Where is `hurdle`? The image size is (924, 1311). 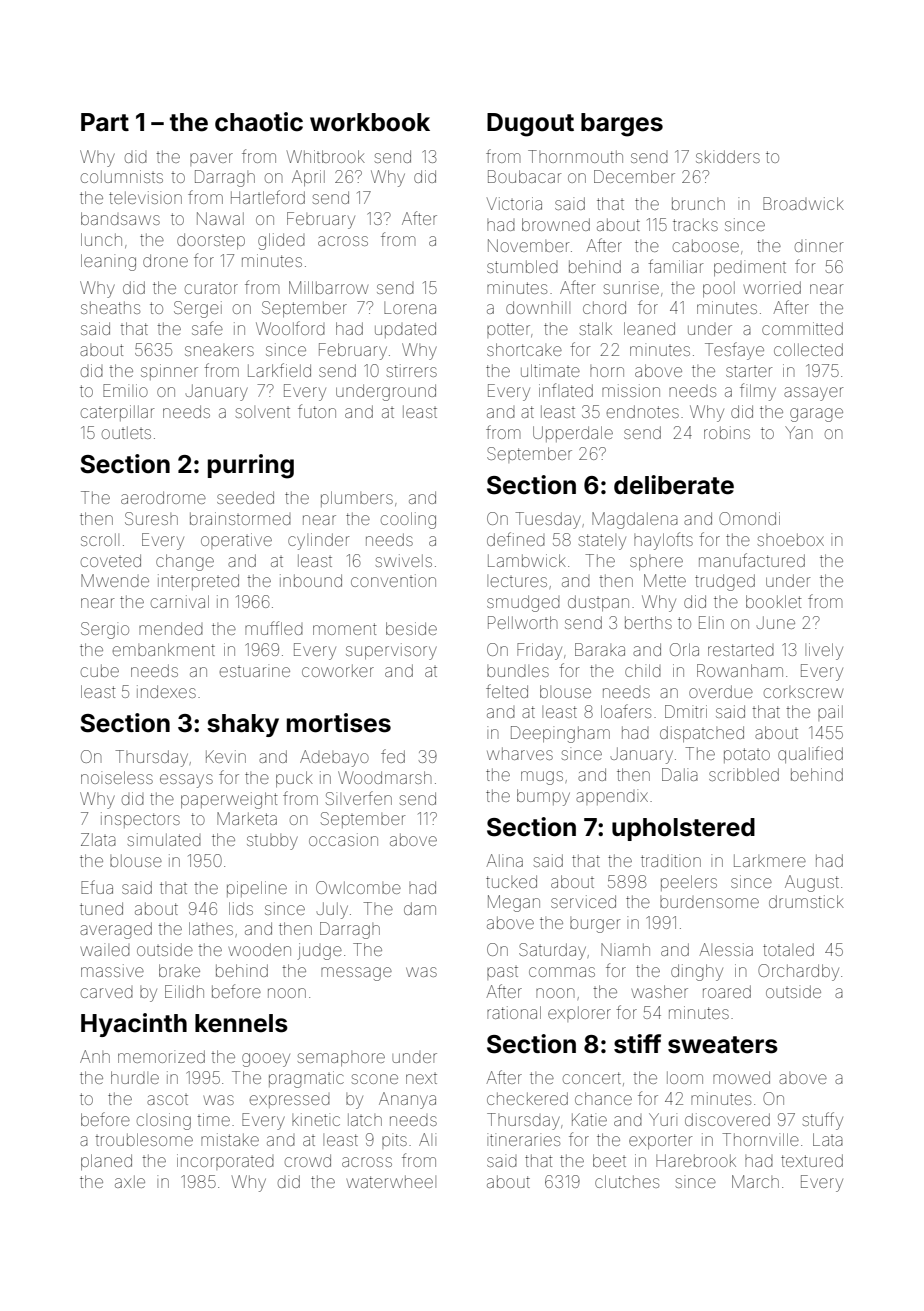
hurdle is located at coordinates (135, 1077).
